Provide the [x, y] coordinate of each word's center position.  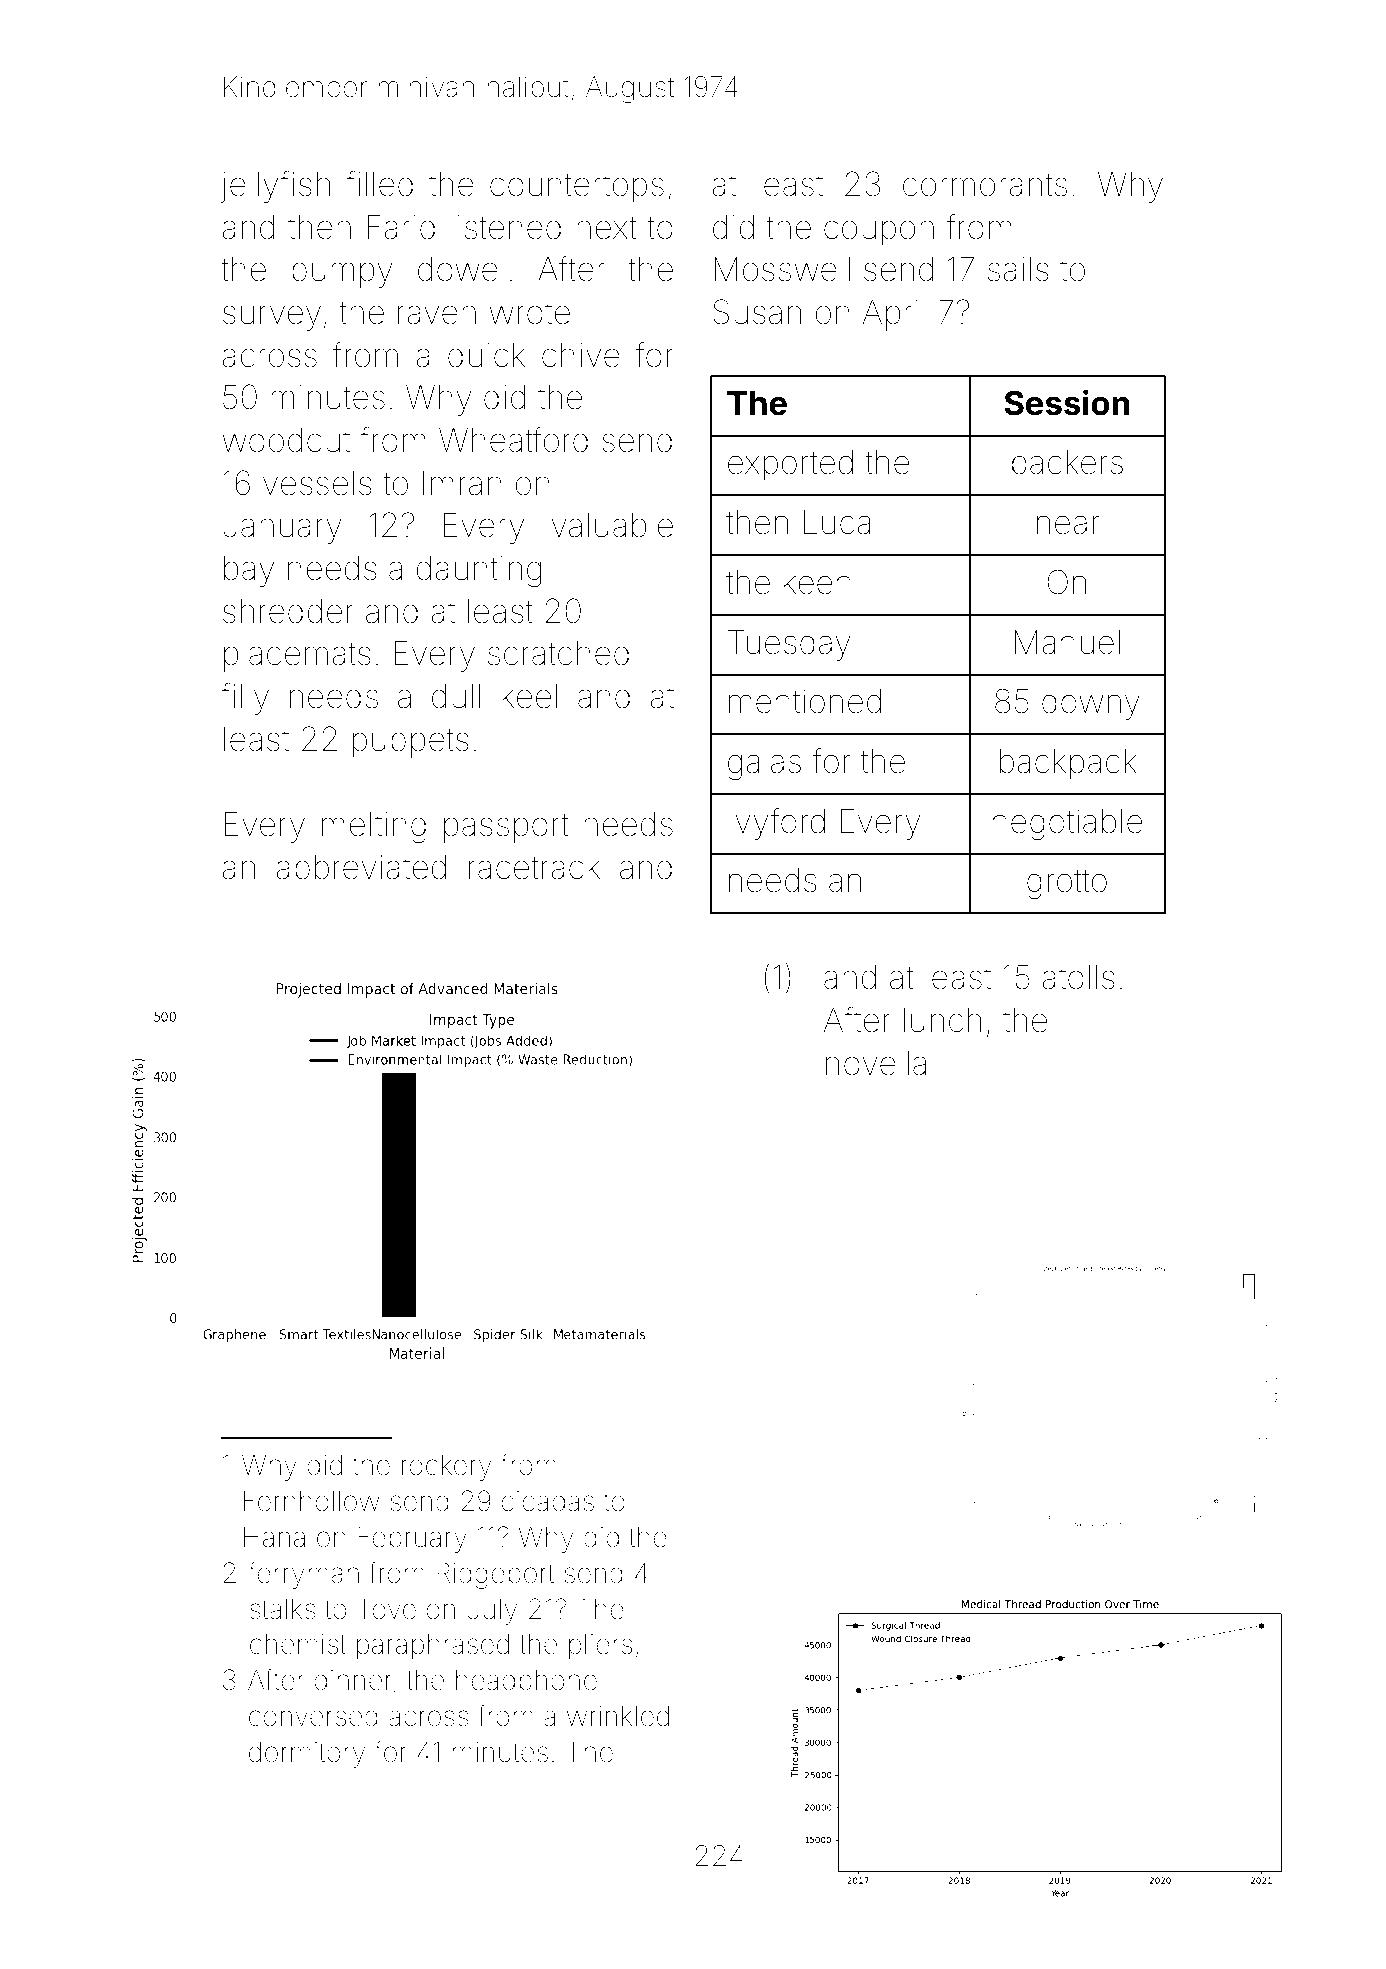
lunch [942, 1020]
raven [437, 315]
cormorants [985, 185]
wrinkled [618, 1716]
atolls [1078, 977]
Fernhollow [312, 1501]
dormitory [307, 1755]
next [607, 228]
